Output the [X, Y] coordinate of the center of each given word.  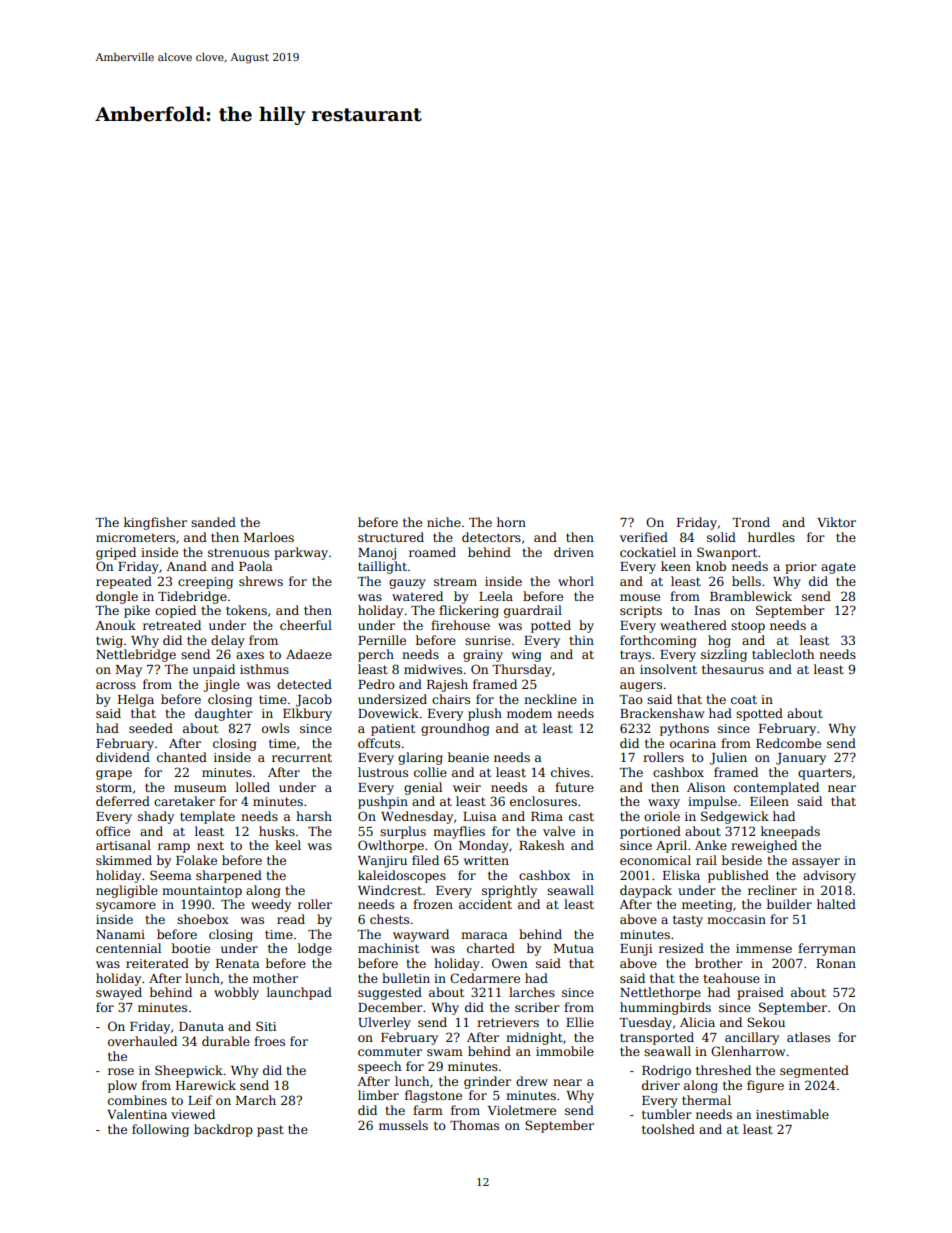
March [256, 1100]
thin [581, 640]
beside [742, 860]
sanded [213, 522]
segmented [814, 1071]
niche [444, 522]
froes [269, 1041]
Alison [706, 787]
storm [114, 787]
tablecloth [783, 654]
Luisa [480, 816]
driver [661, 1085]
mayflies [459, 832]
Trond [751, 522]
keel [288, 845]
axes [250, 655]
